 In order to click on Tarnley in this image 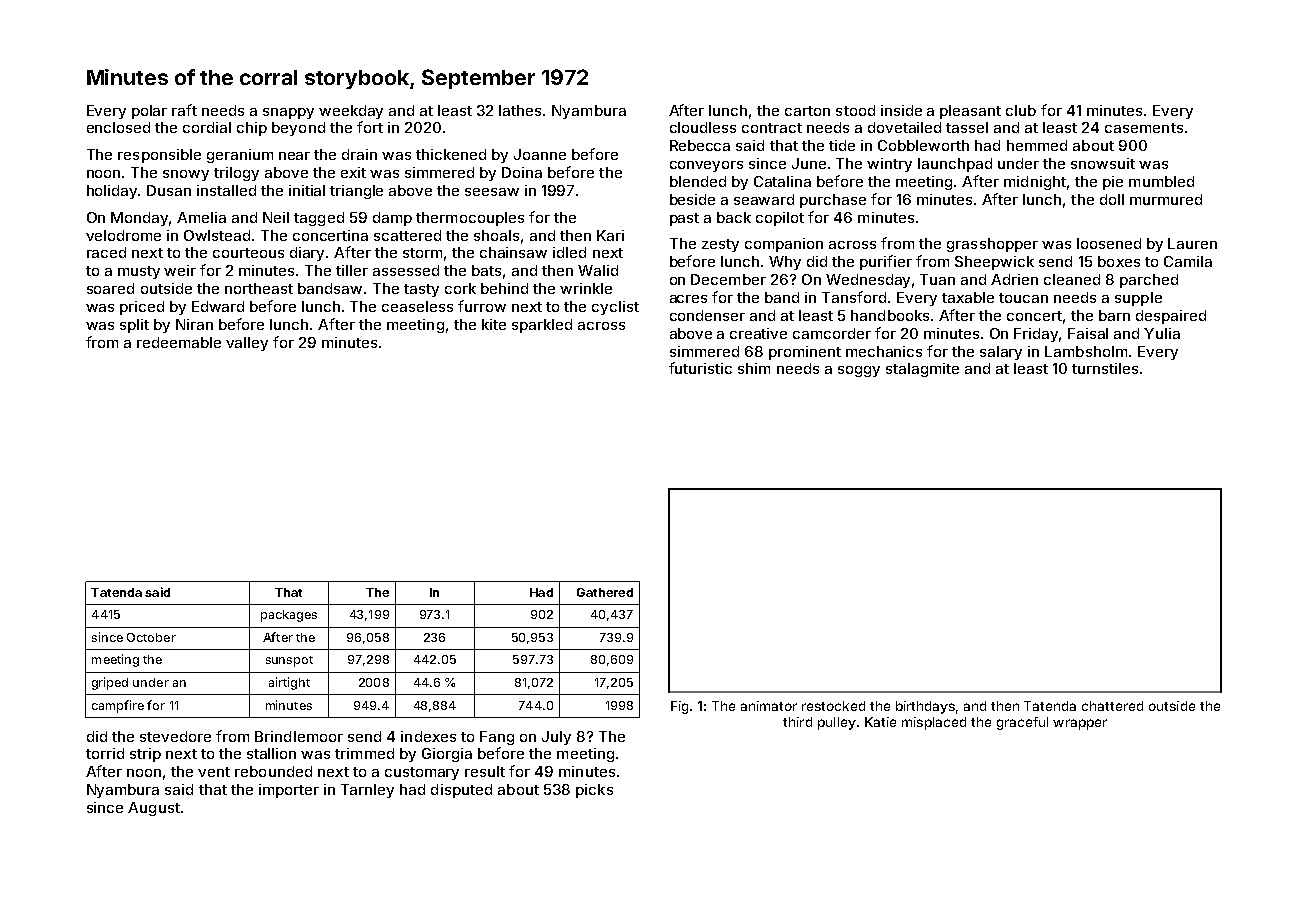, I will do `click(367, 791)`.
